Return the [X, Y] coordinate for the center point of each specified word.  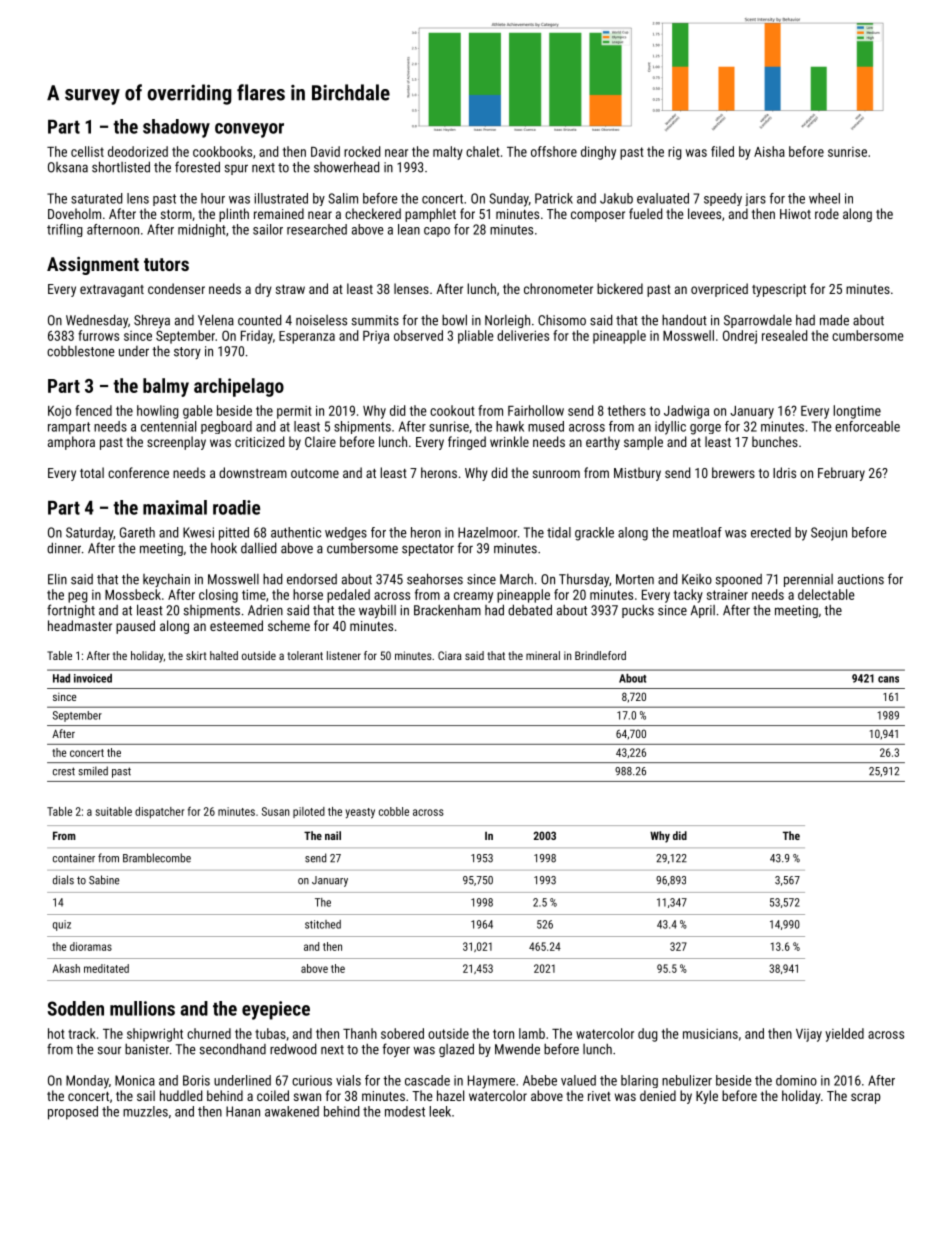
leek [440, 1111]
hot [56, 1033]
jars [755, 199]
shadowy [176, 128]
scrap [865, 1098]
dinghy [598, 153]
